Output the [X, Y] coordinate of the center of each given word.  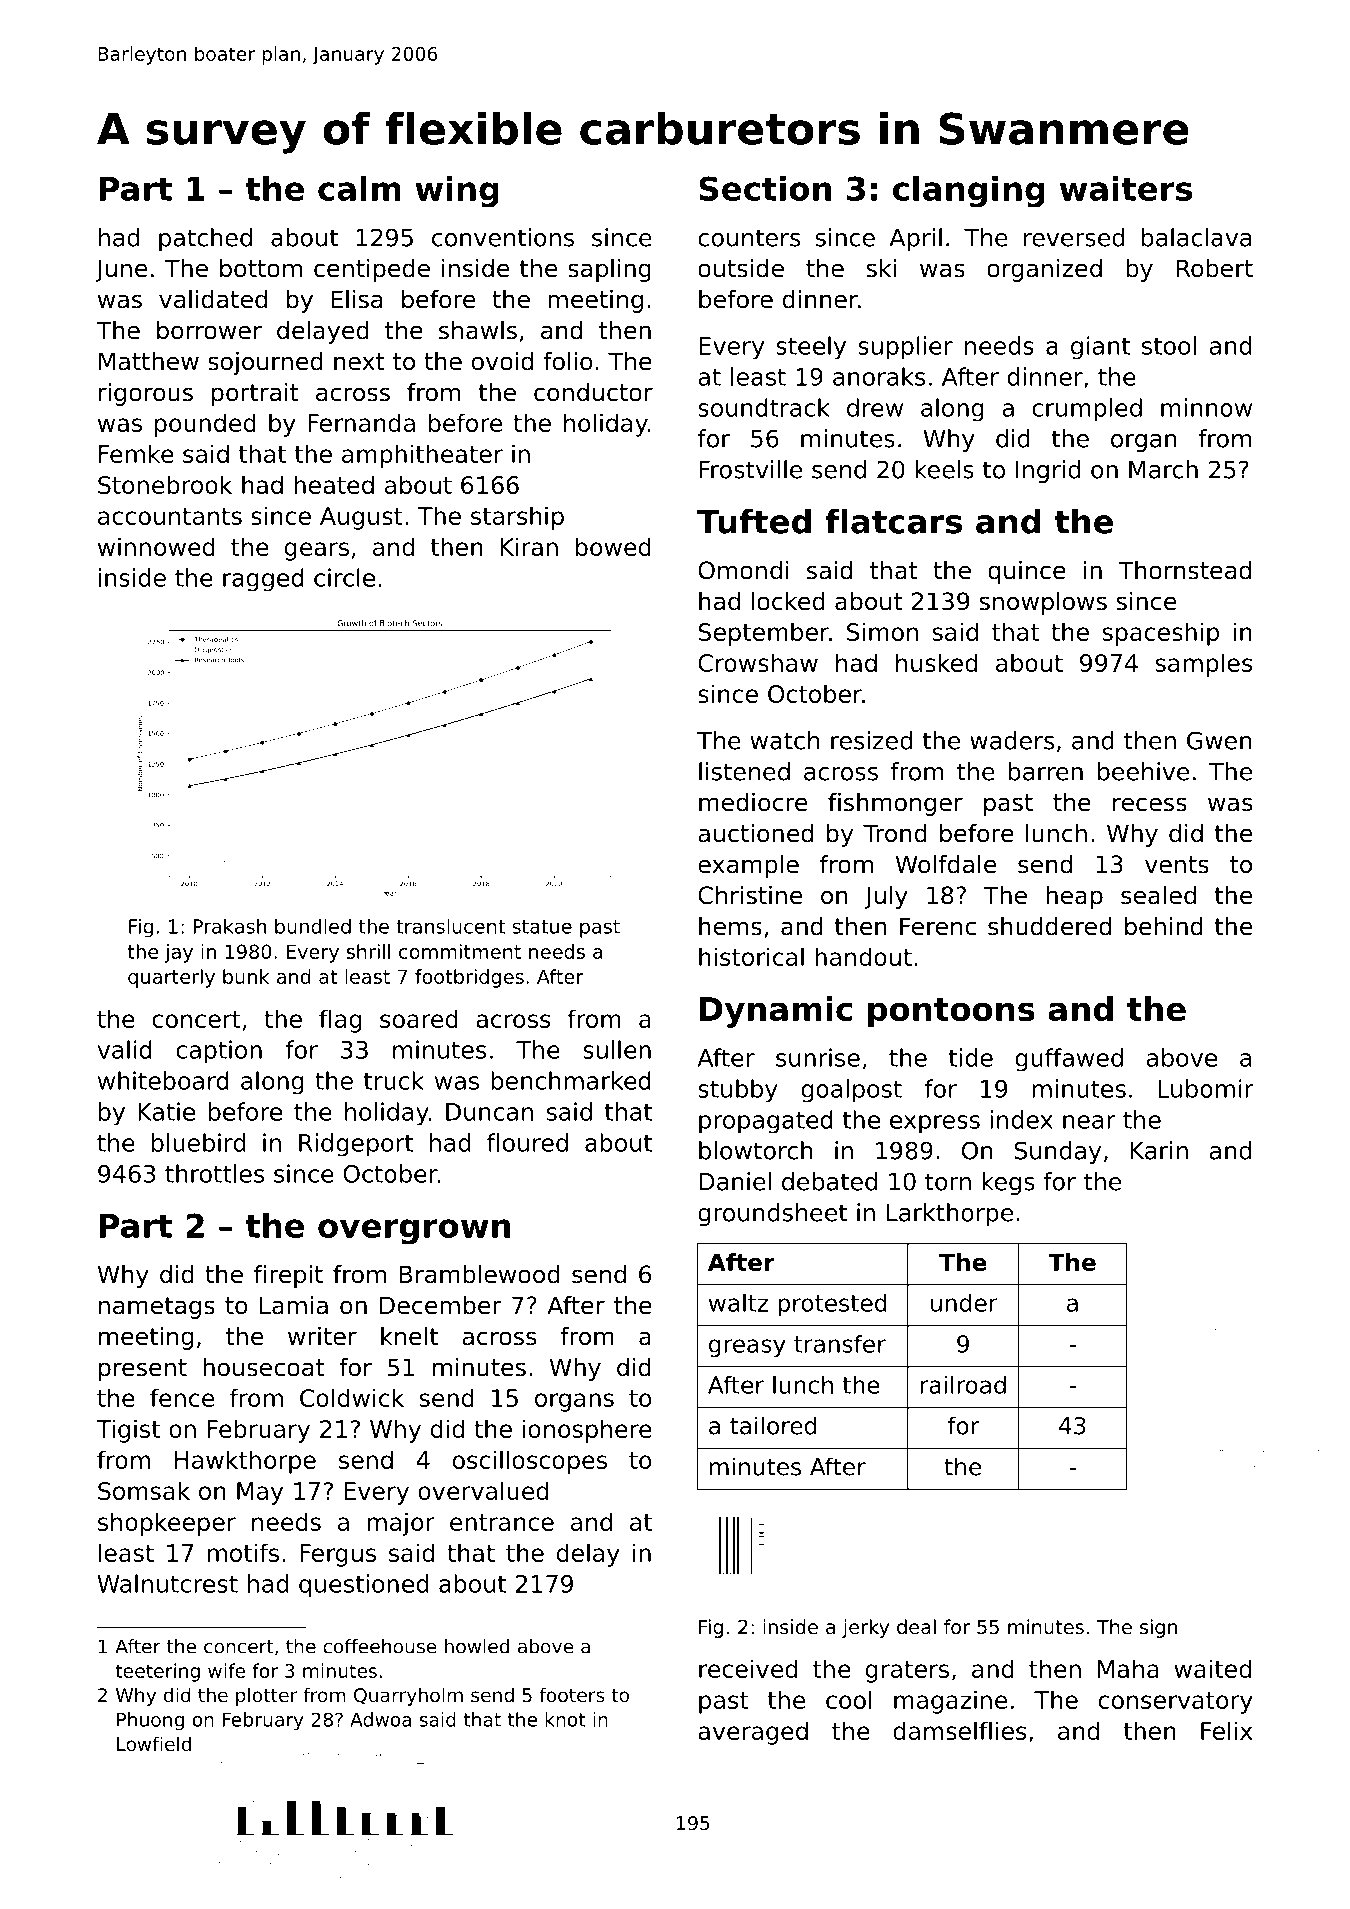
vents [1177, 865]
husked [936, 662]
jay [179, 953]
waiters [1126, 188]
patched [205, 239]
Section [765, 188]
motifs [243, 1552]
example [748, 866]
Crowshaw [758, 662]
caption [219, 1052]
